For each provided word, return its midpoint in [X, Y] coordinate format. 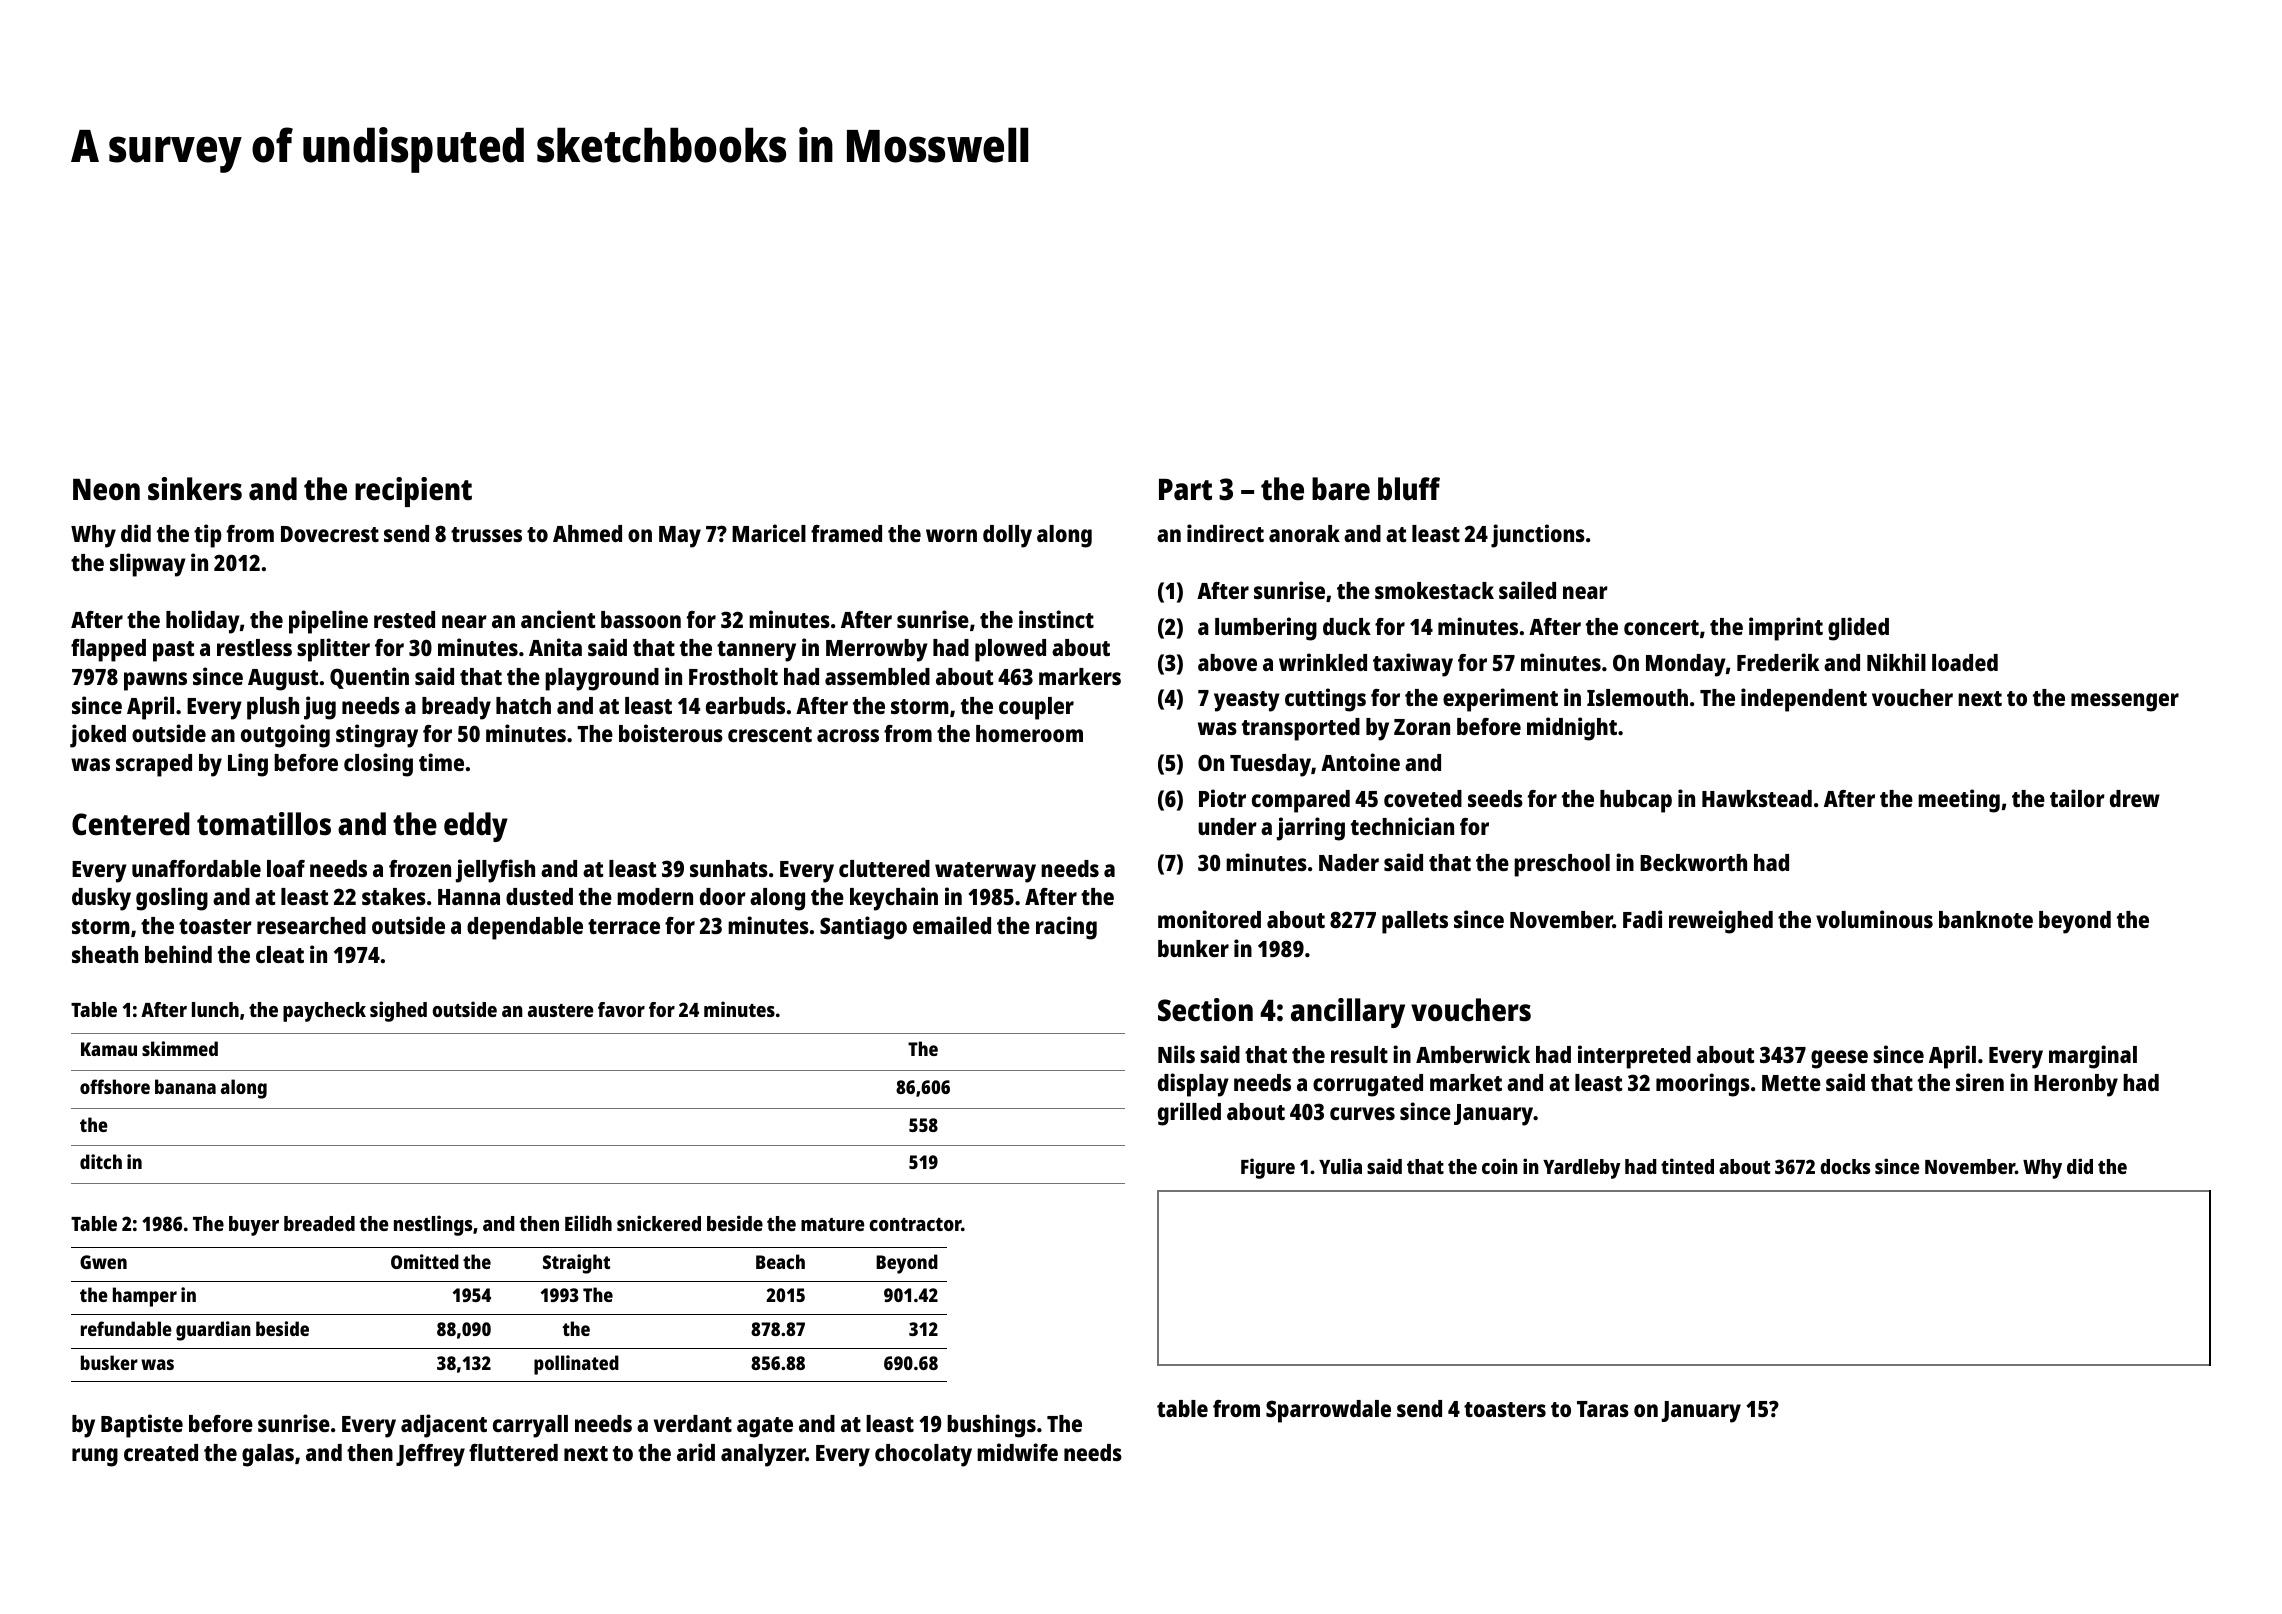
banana [185, 1086]
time [441, 762]
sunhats [729, 868]
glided [1858, 629]
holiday [203, 622]
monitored [1209, 919]
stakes [394, 896]
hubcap [1636, 801]
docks [1845, 1166]
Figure [1268, 1168]
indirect [1225, 533]
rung [95, 1457]
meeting [1959, 801]
